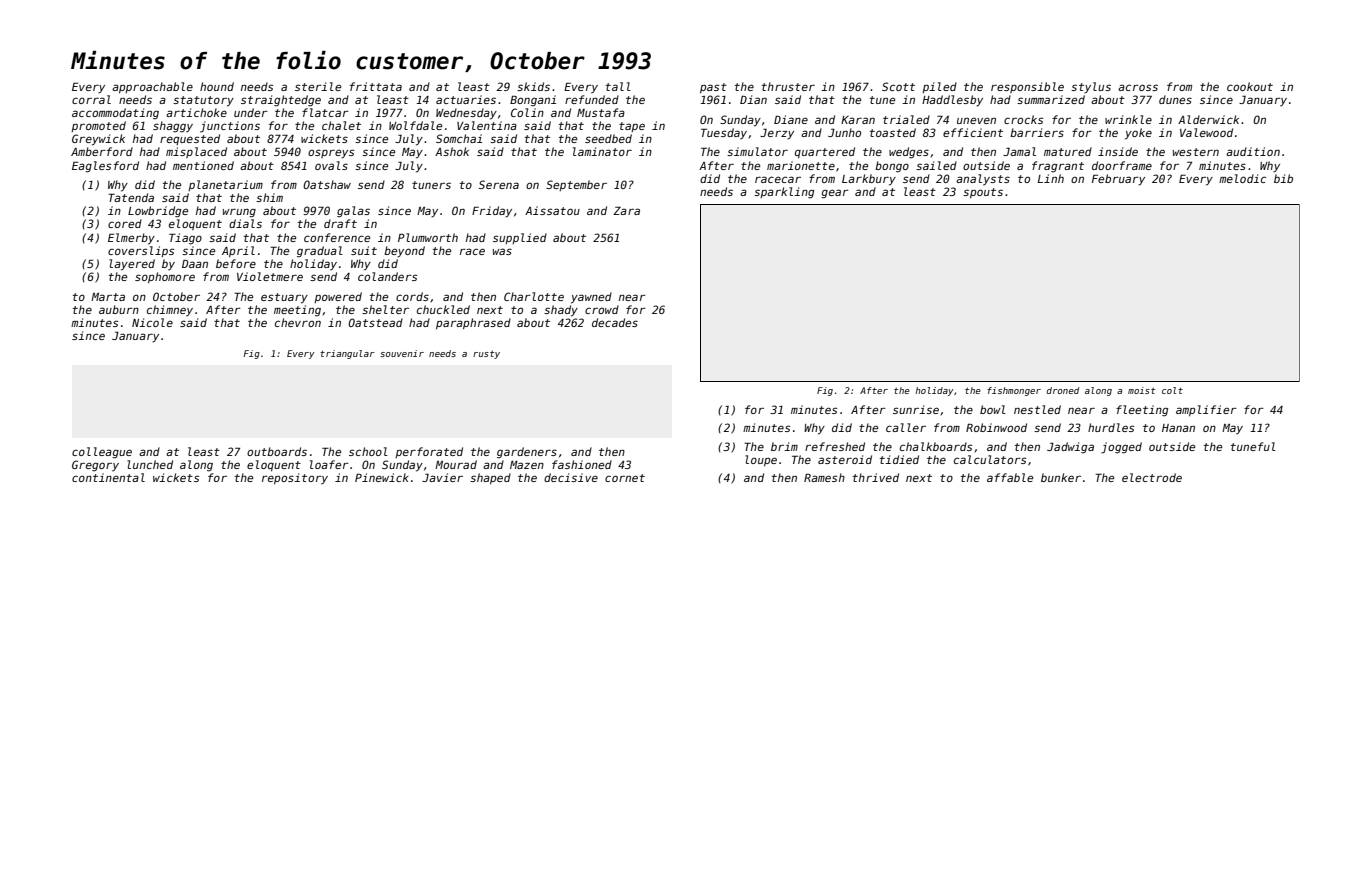  Describe the element at coordinates (1172, 390) in the image. I see `colt` at that location.
